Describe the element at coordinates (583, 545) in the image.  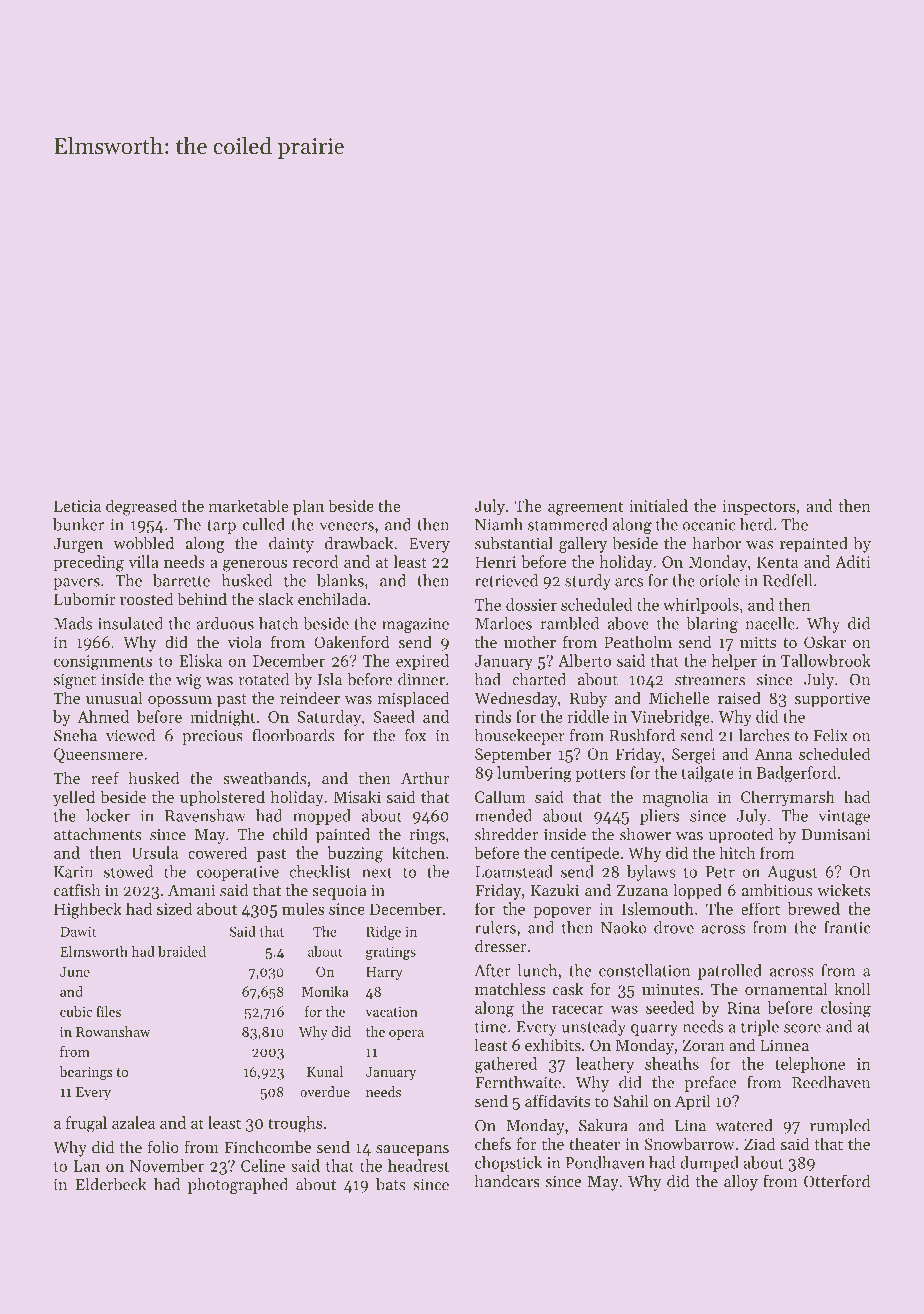
I see `gallery` at that location.
